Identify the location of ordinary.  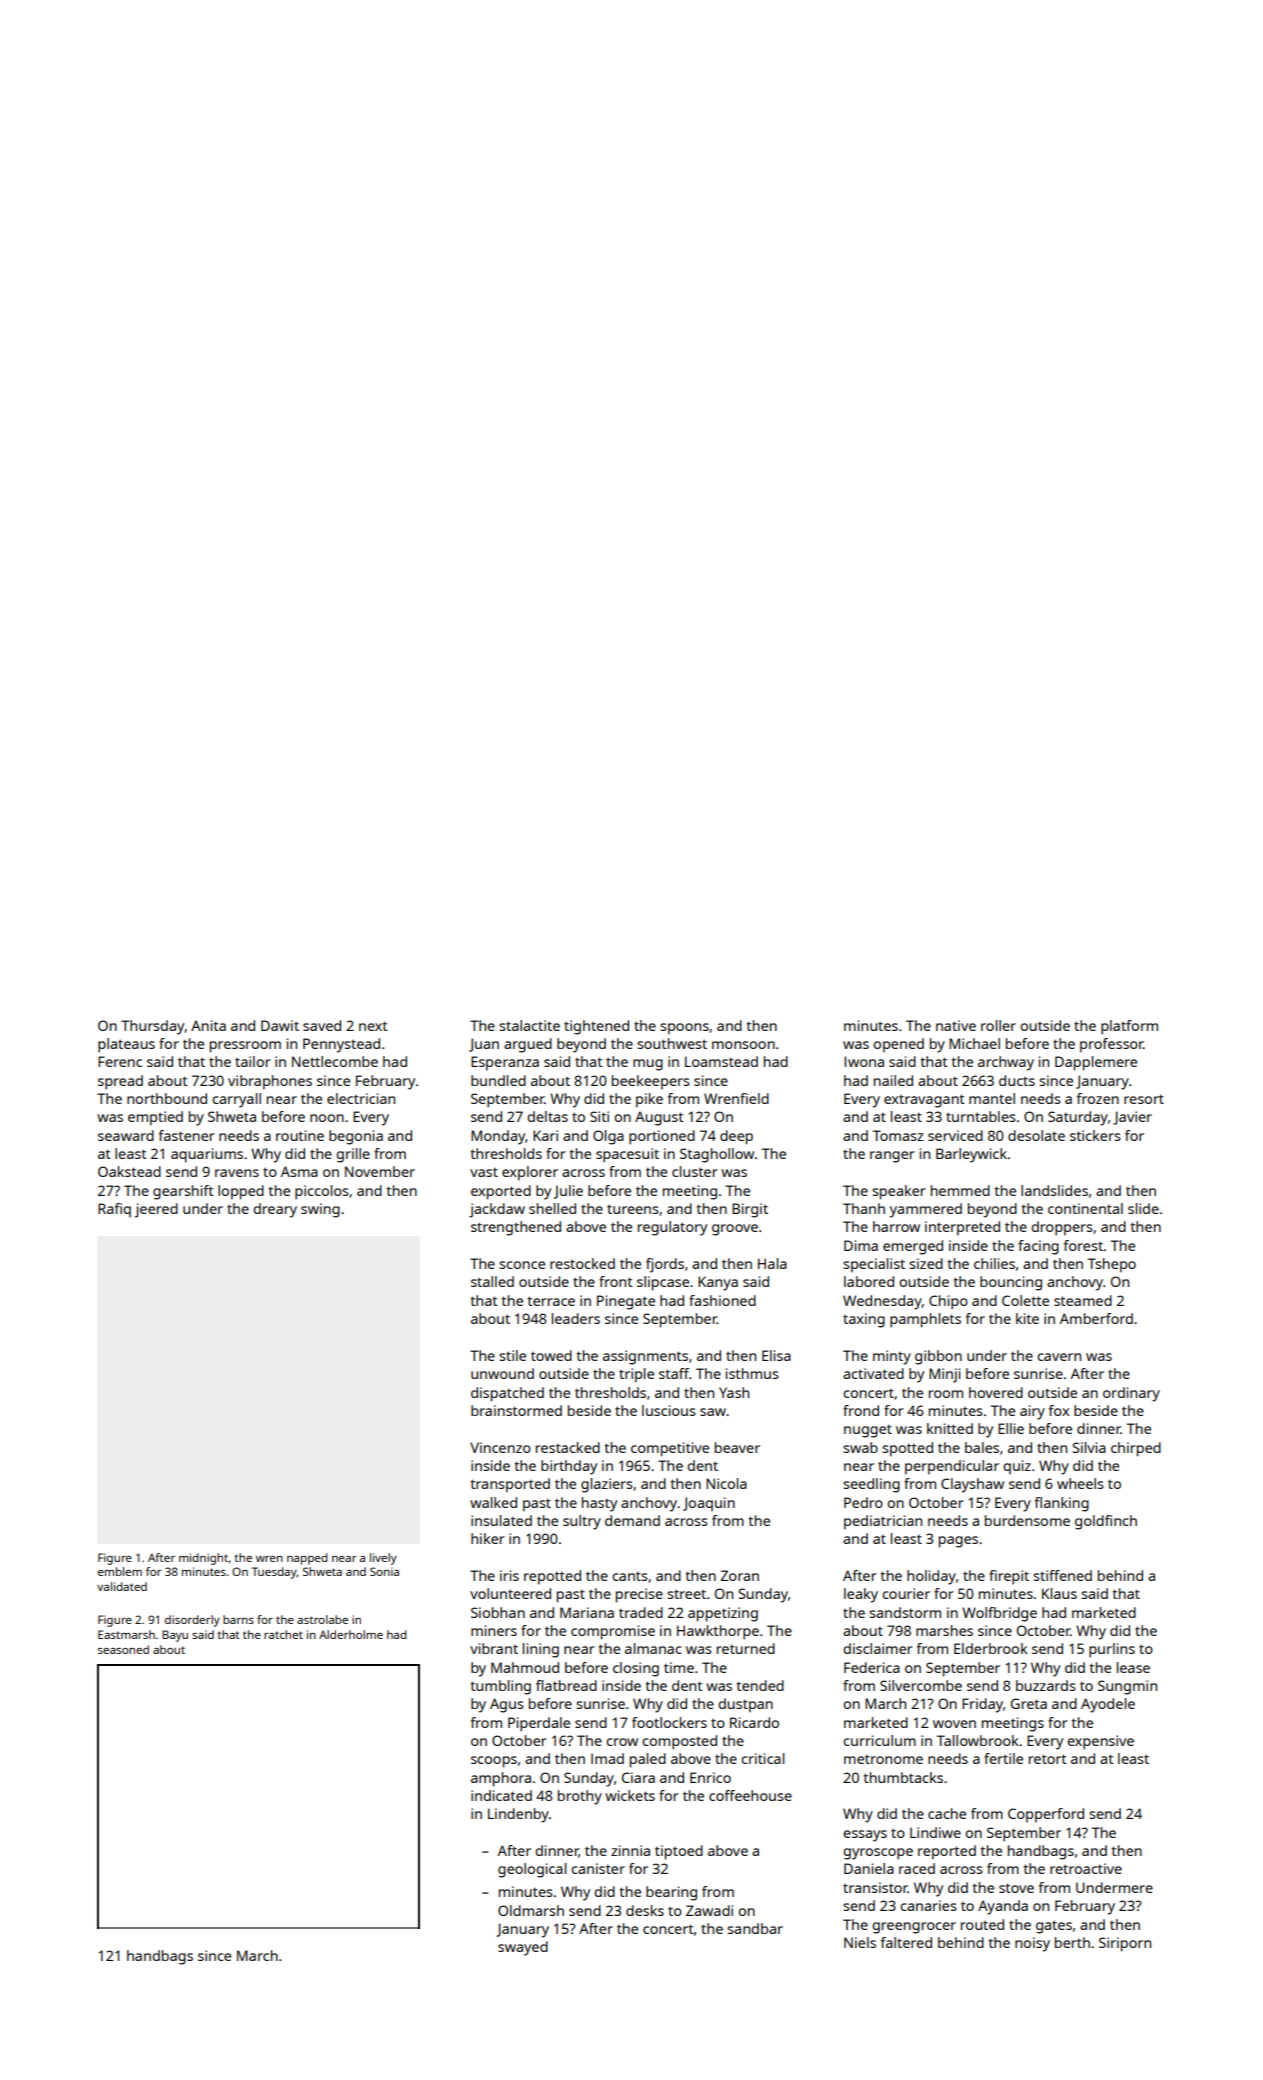
(1131, 1394).
